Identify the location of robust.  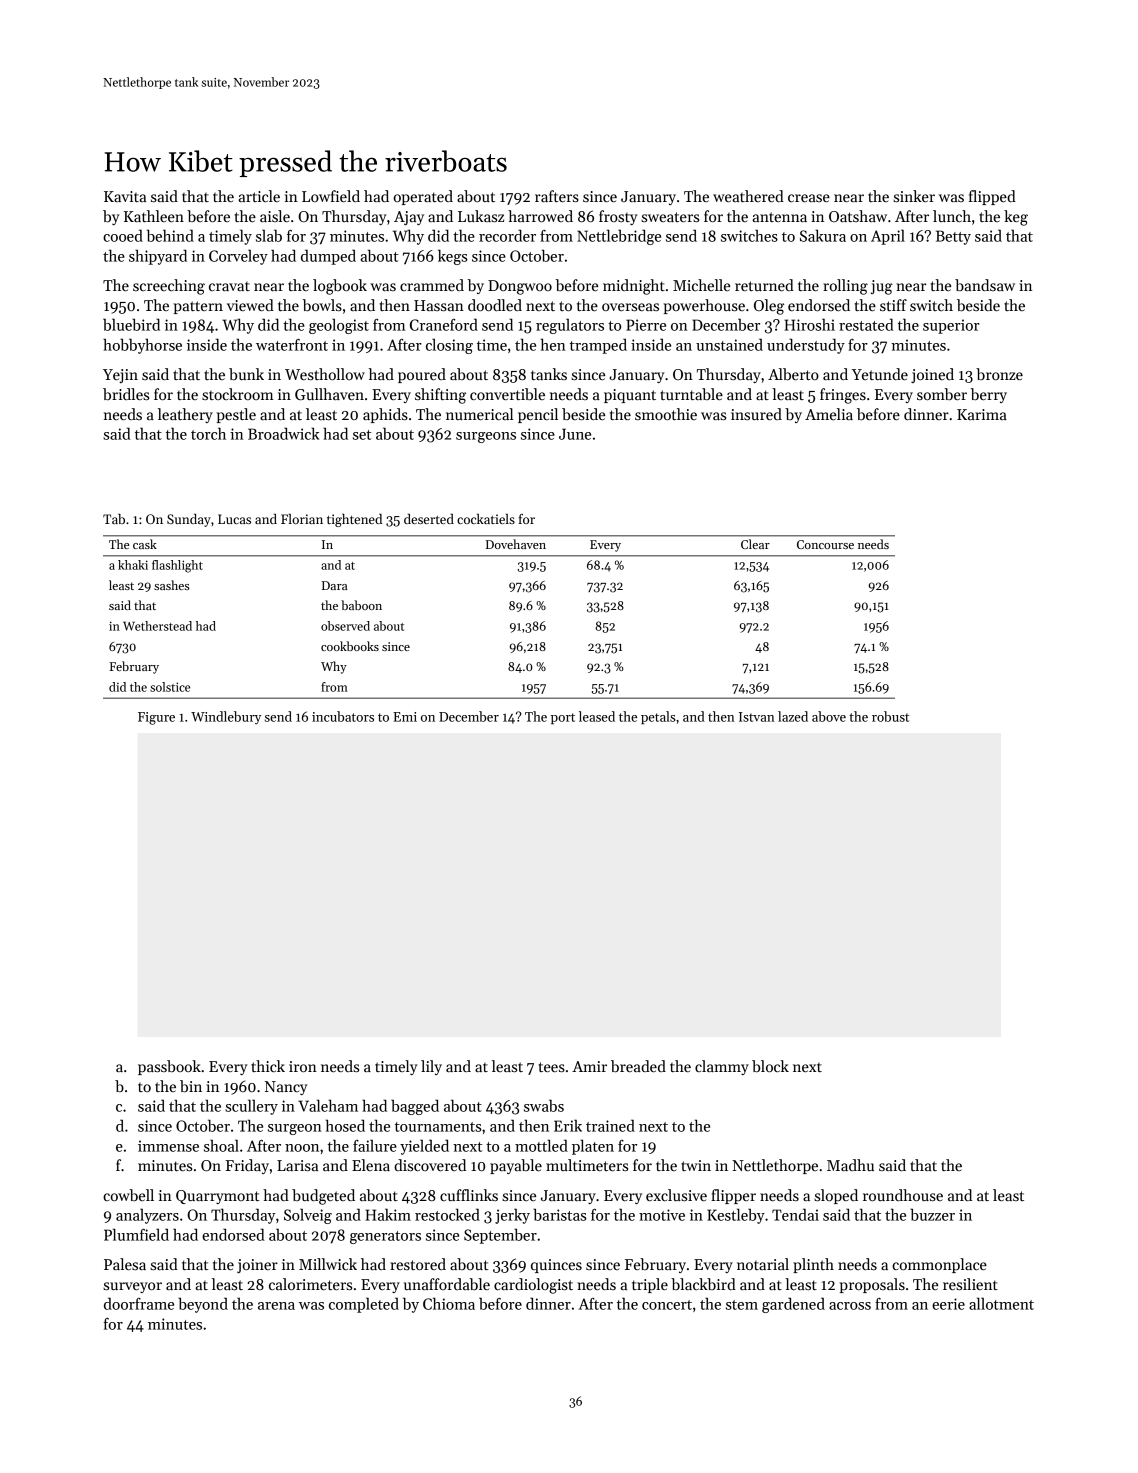
(890, 716).
